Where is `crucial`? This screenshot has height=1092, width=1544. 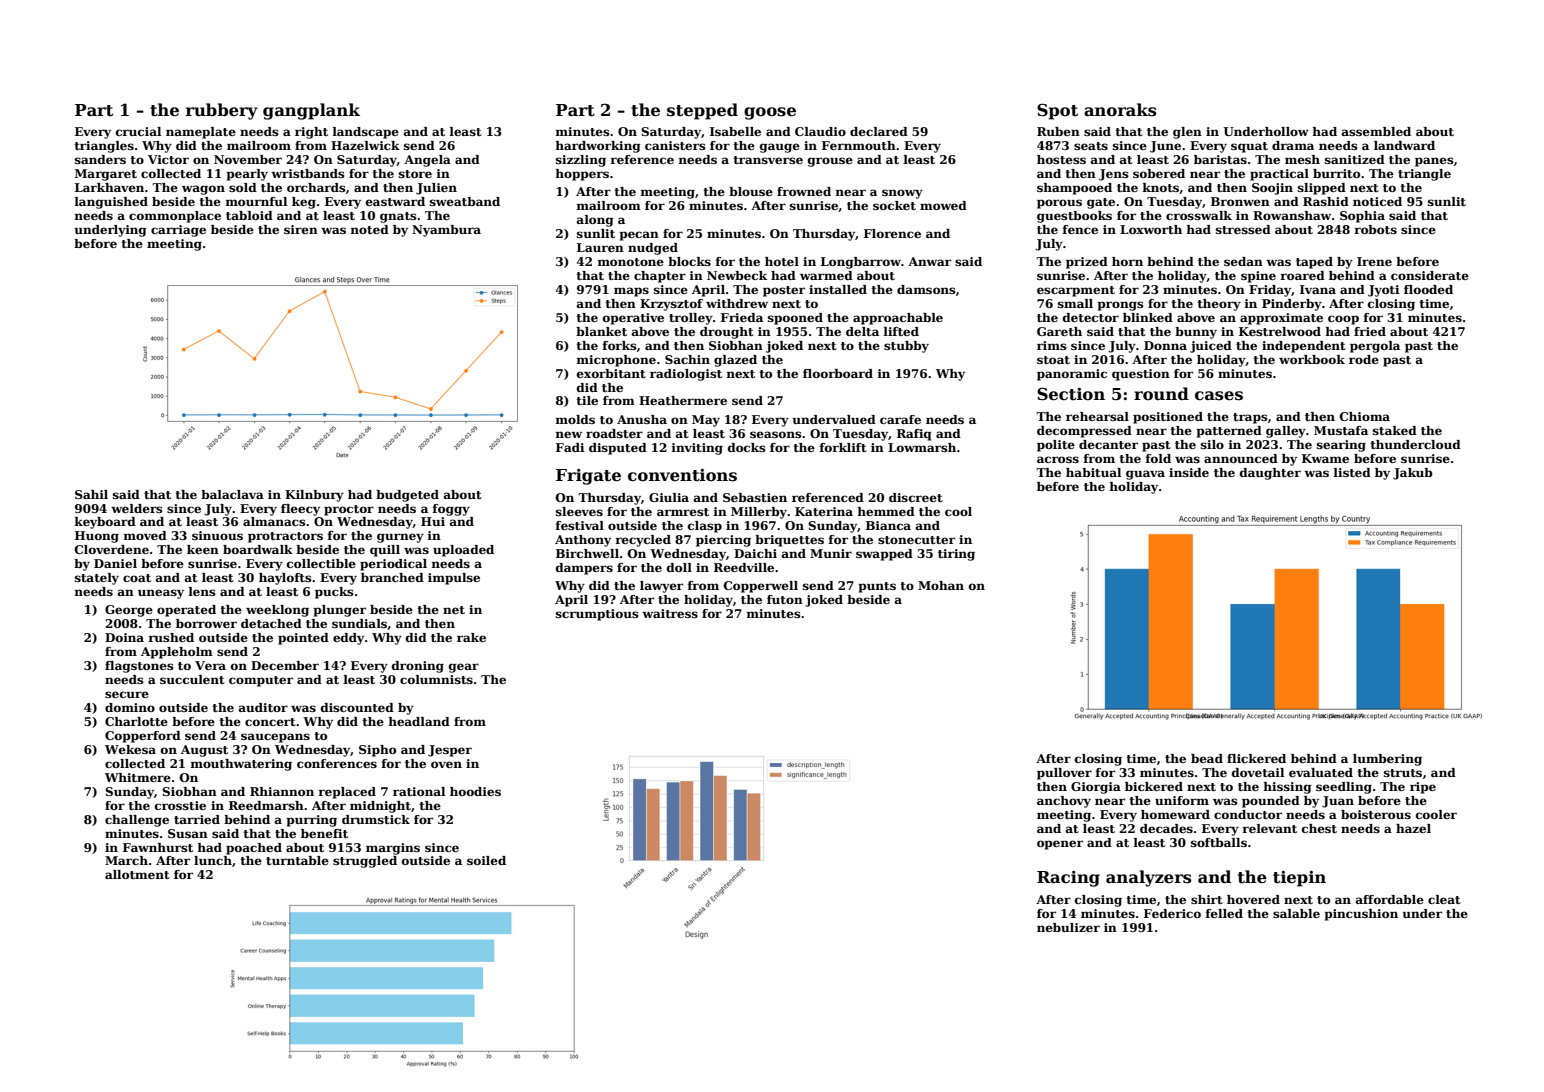 crucial is located at coordinates (138, 131).
